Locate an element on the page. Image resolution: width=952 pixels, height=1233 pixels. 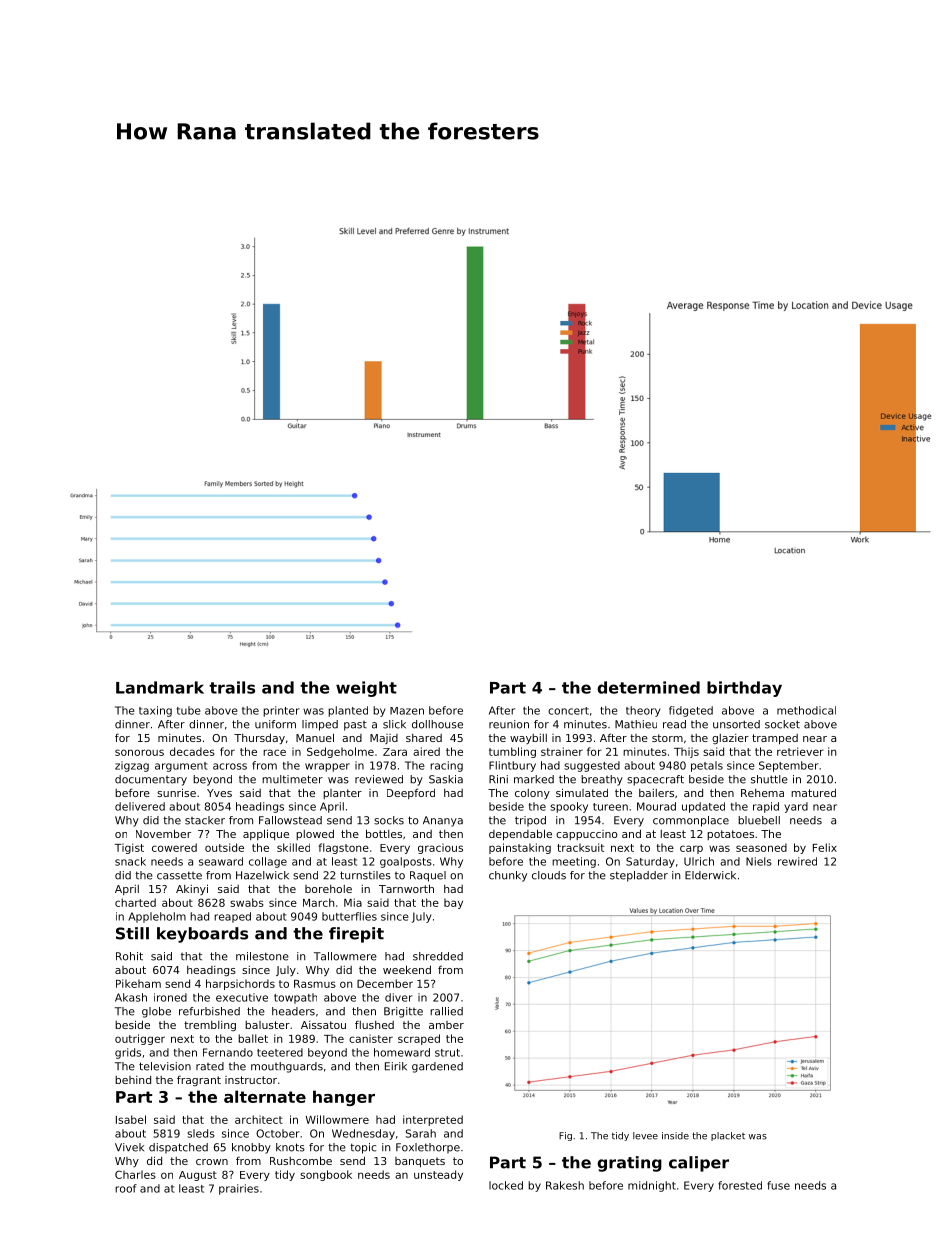
prairies is located at coordinates (239, 1189).
